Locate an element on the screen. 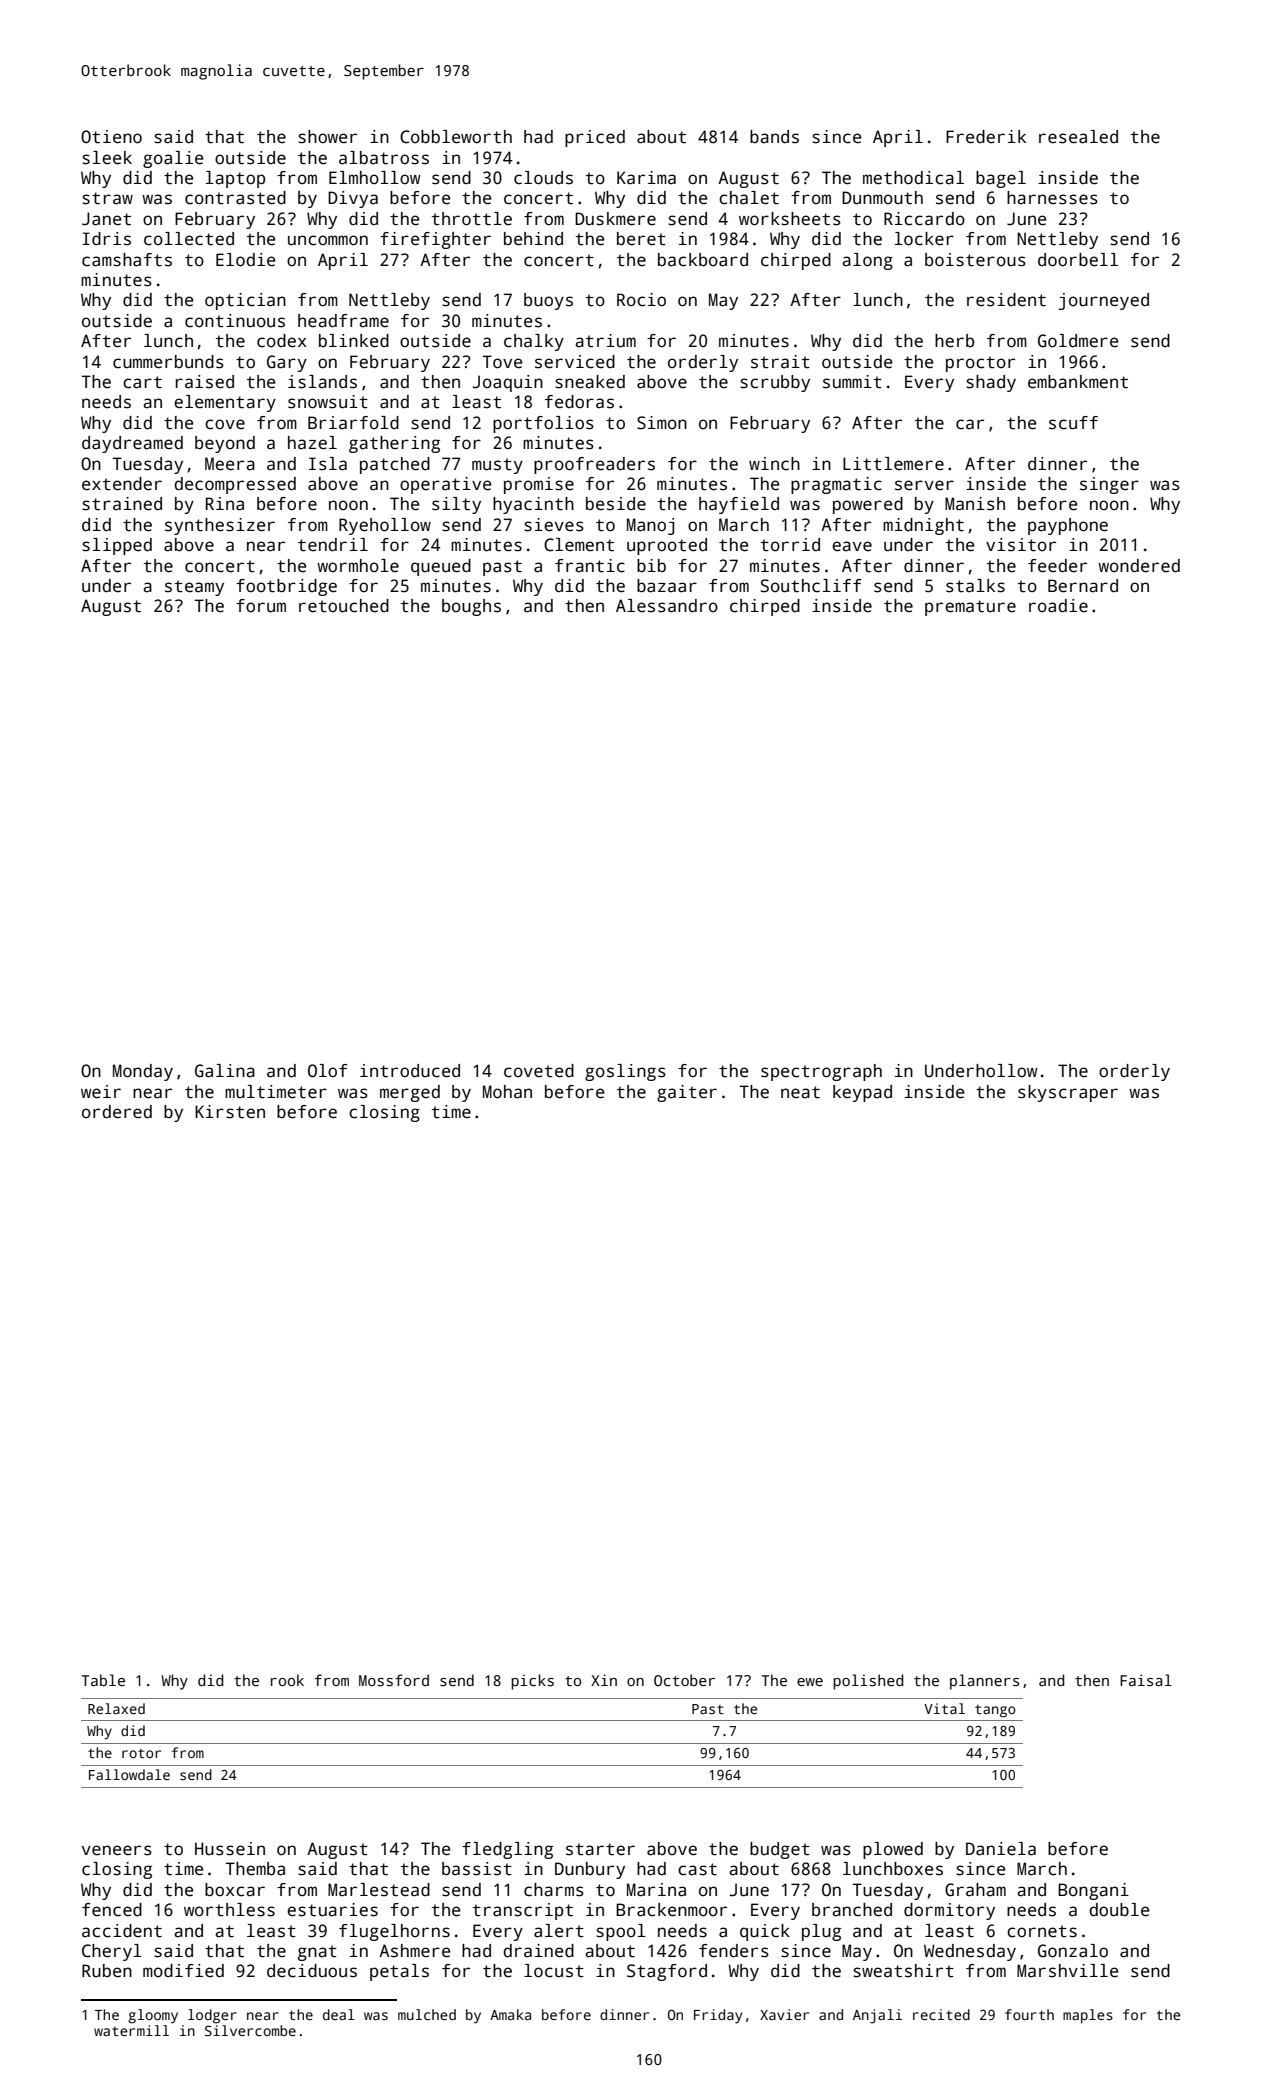 This screenshot has height=2094, width=1271. Frederik is located at coordinates (986, 137).
